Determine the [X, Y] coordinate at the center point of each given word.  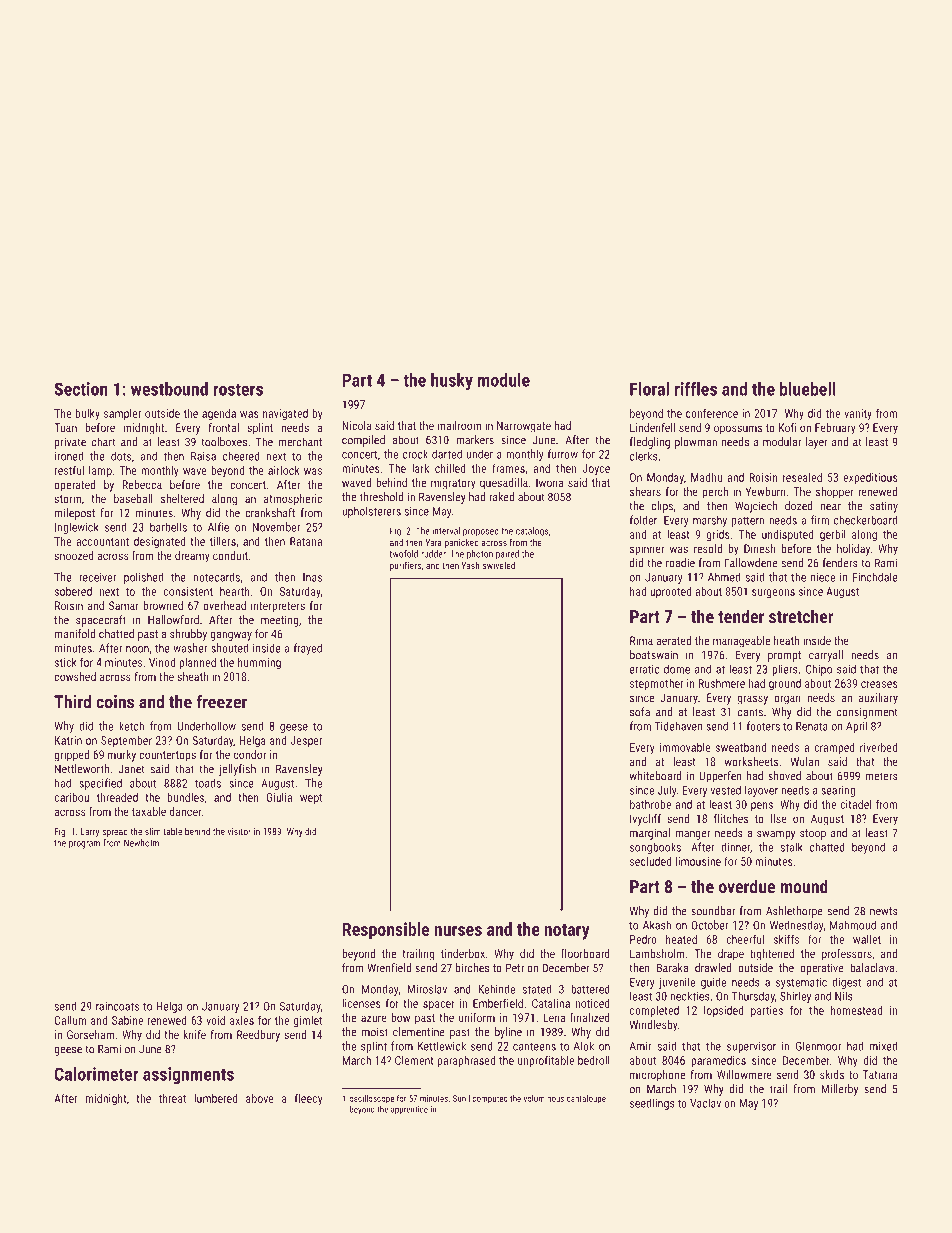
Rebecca [142, 484]
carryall [826, 656]
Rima [641, 640]
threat [172, 1098]
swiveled [499, 565]
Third [72, 702]
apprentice [409, 1110]
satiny [884, 507]
